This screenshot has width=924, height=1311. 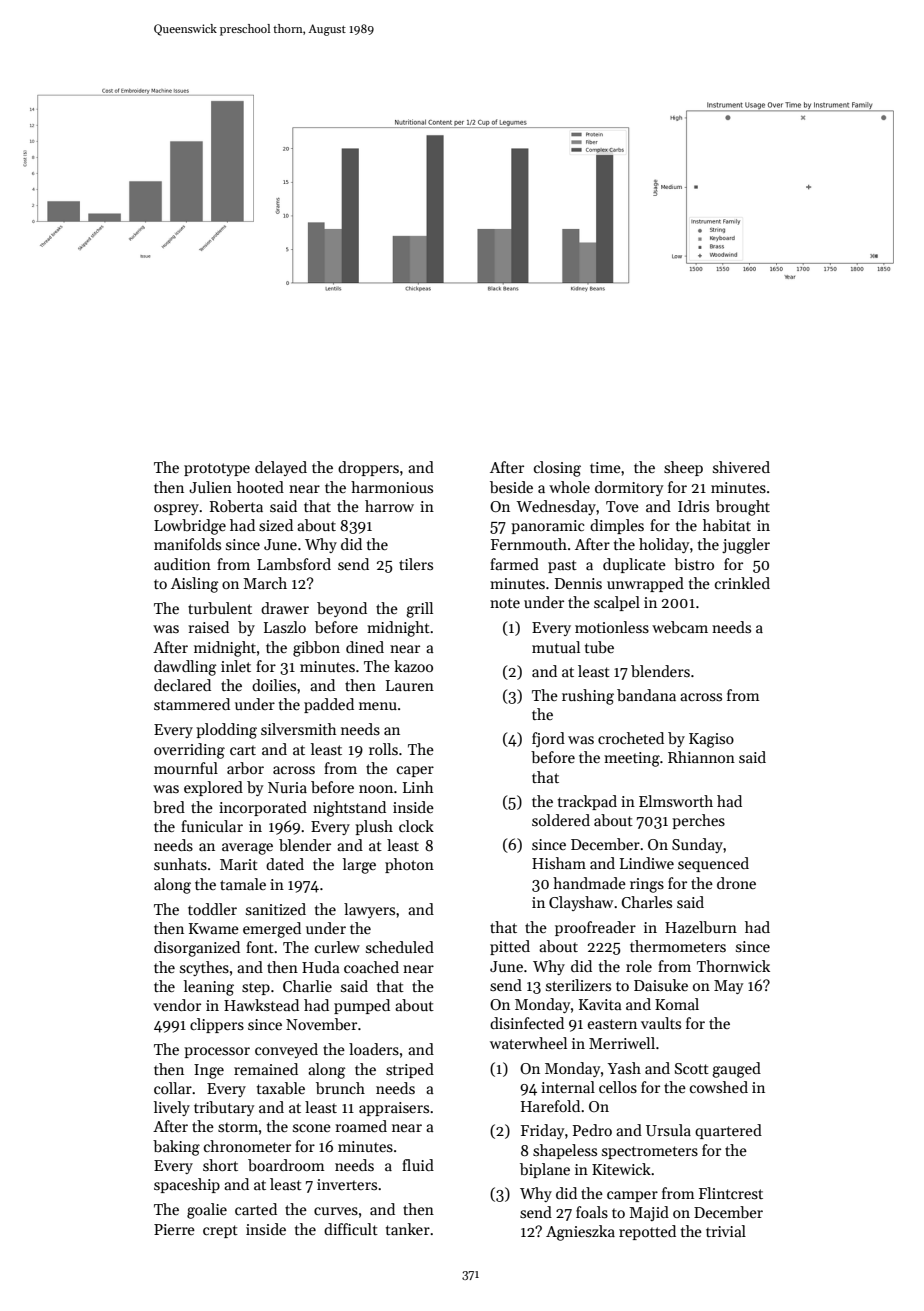 What do you see at coordinates (562, 566) in the screenshot?
I see `past` at bounding box center [562, 566].
